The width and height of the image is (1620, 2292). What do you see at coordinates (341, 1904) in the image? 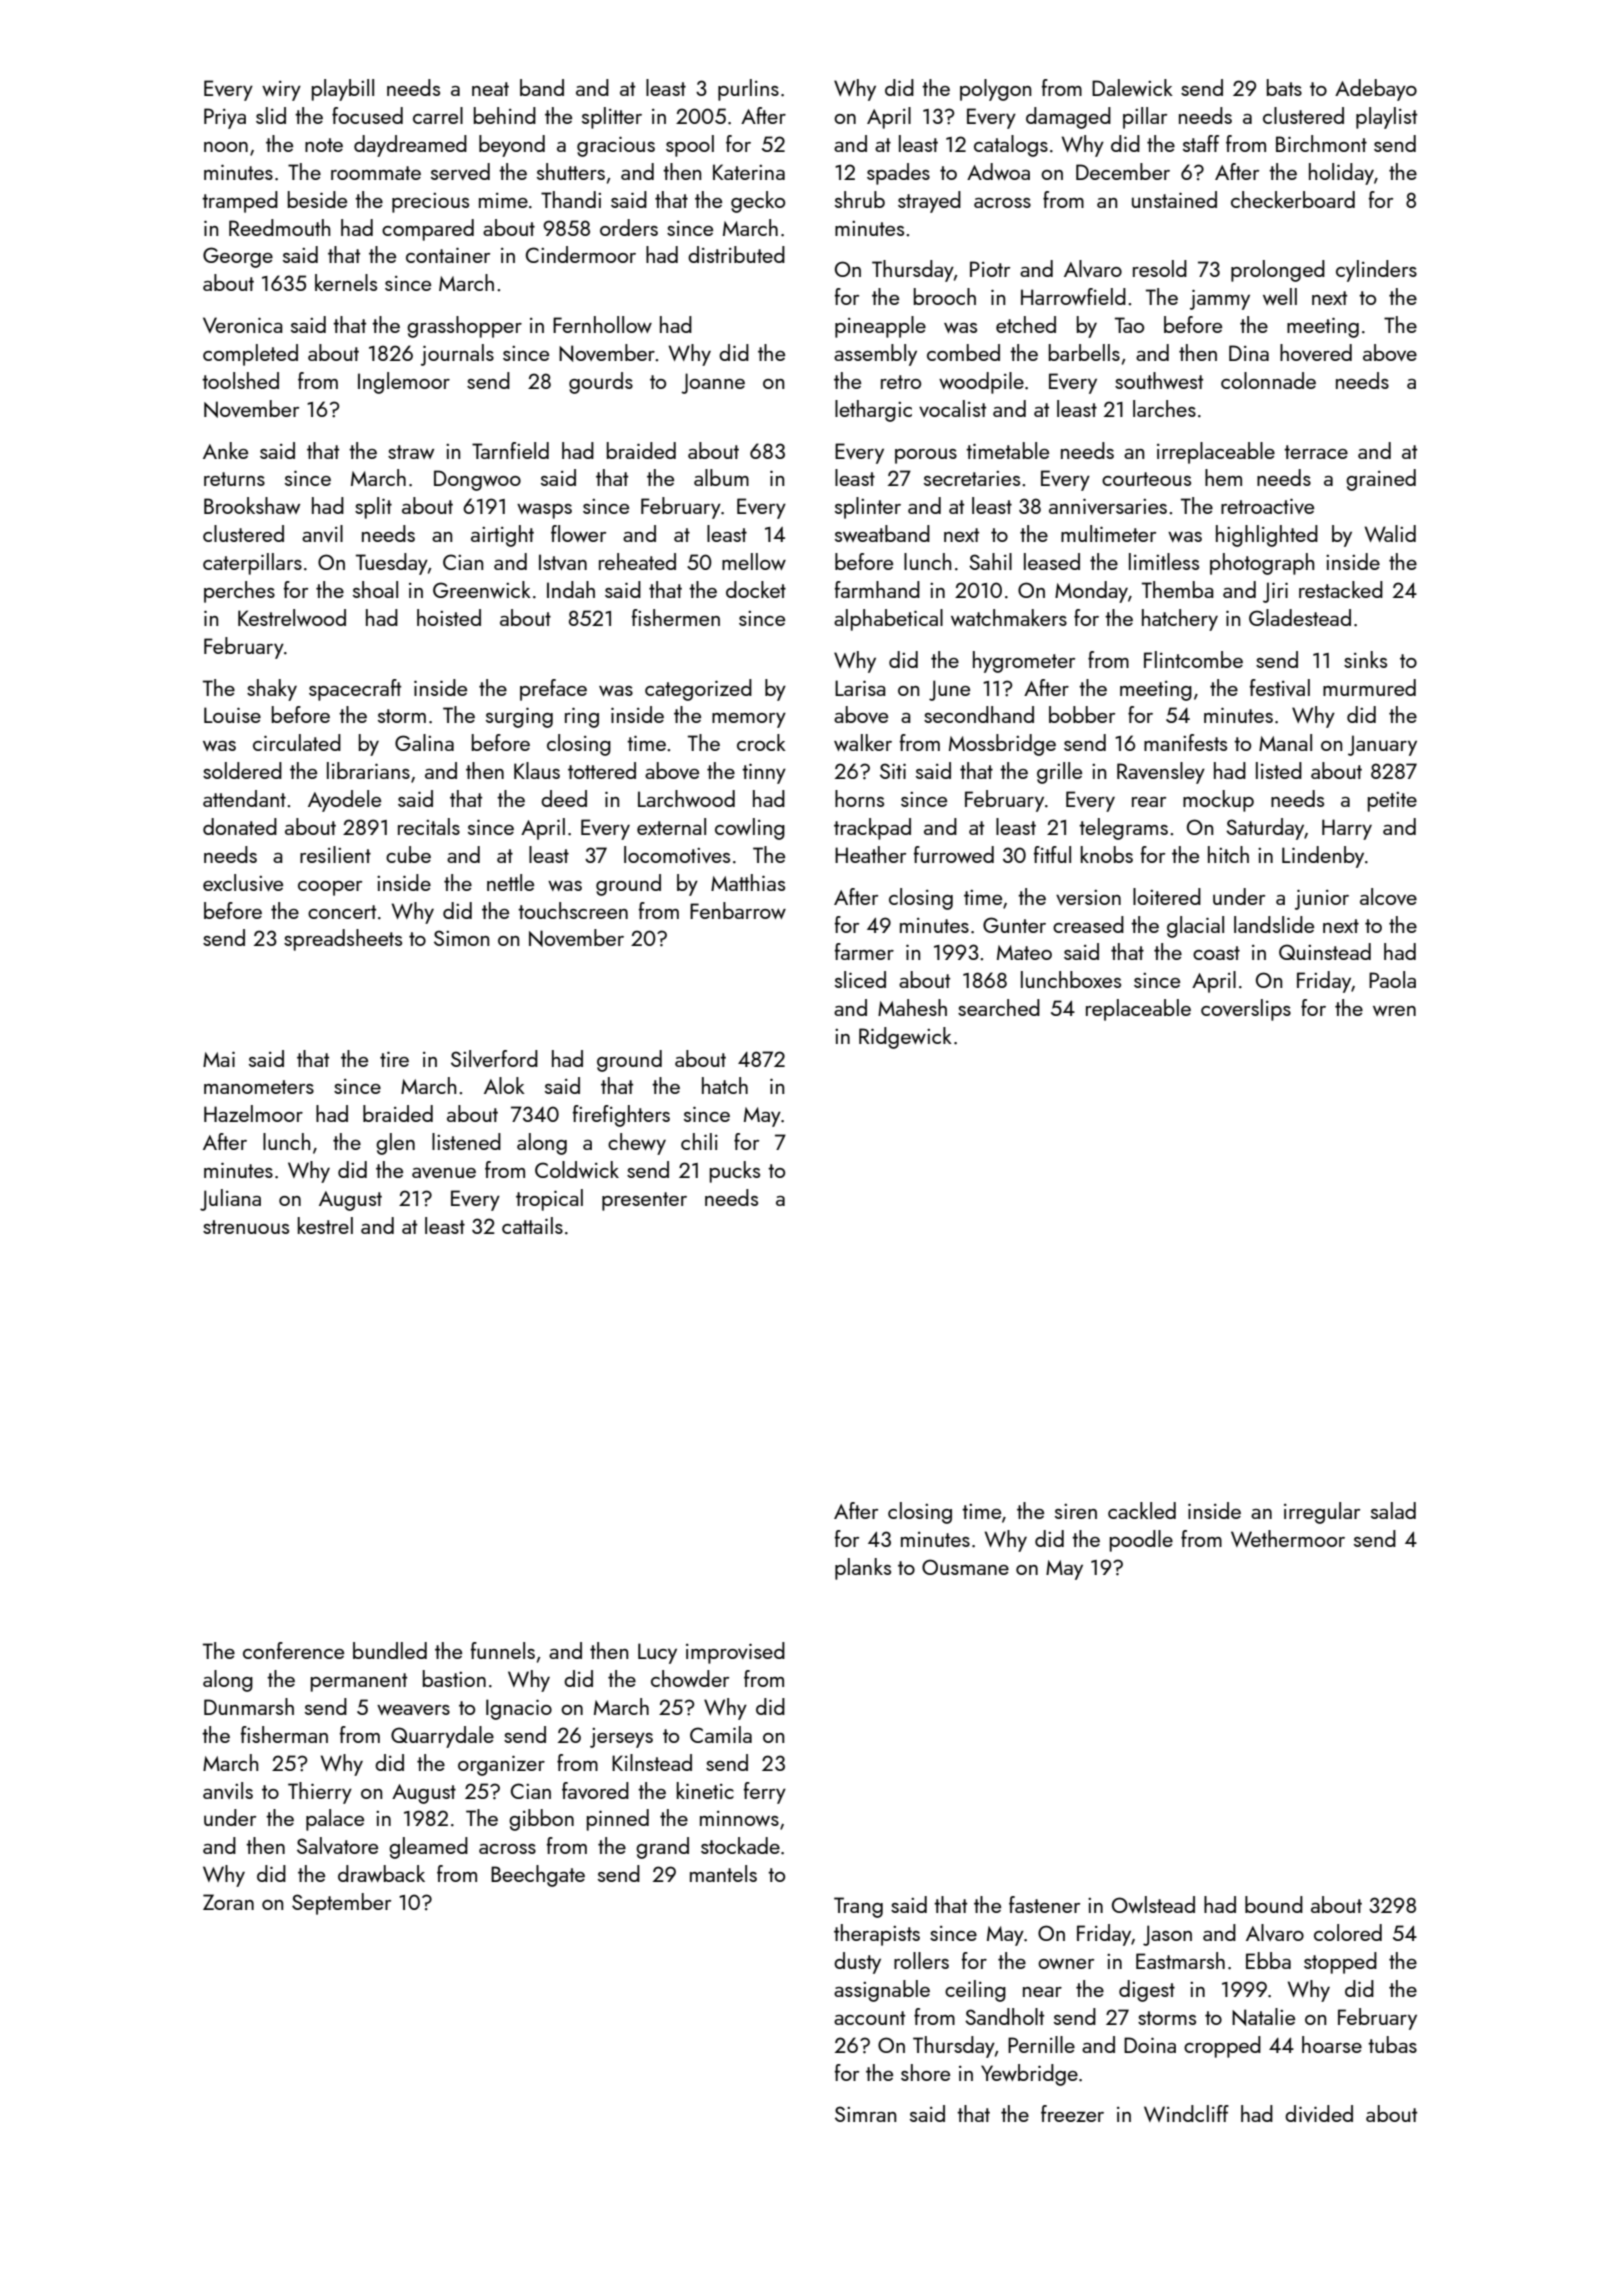
I see `September` at bounding box center [341, 1904].
